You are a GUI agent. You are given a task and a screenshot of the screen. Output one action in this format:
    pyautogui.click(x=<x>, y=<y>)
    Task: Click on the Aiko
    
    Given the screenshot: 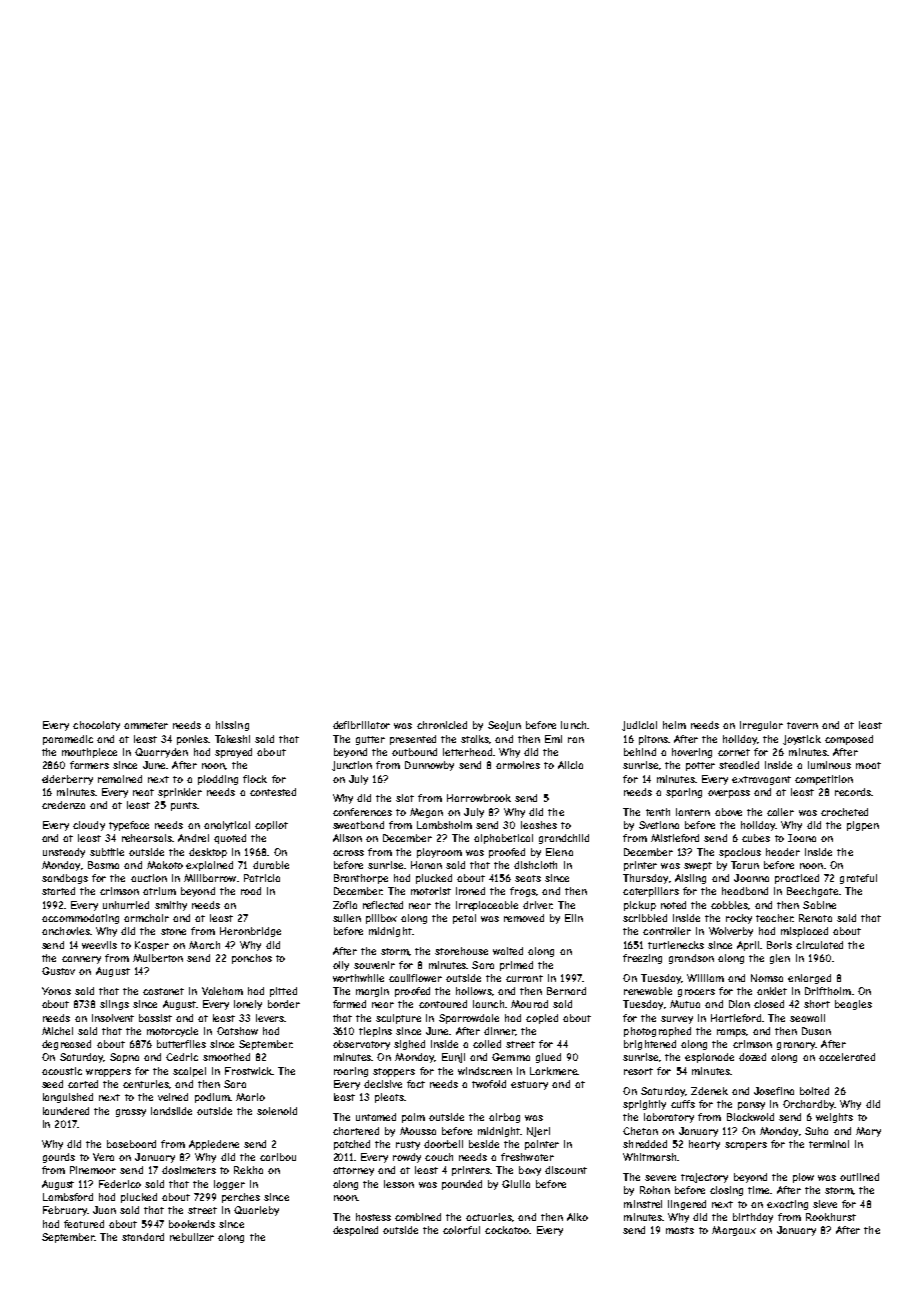 What is the action you would take?
    pyautogui.click(x=577, y=1217)
